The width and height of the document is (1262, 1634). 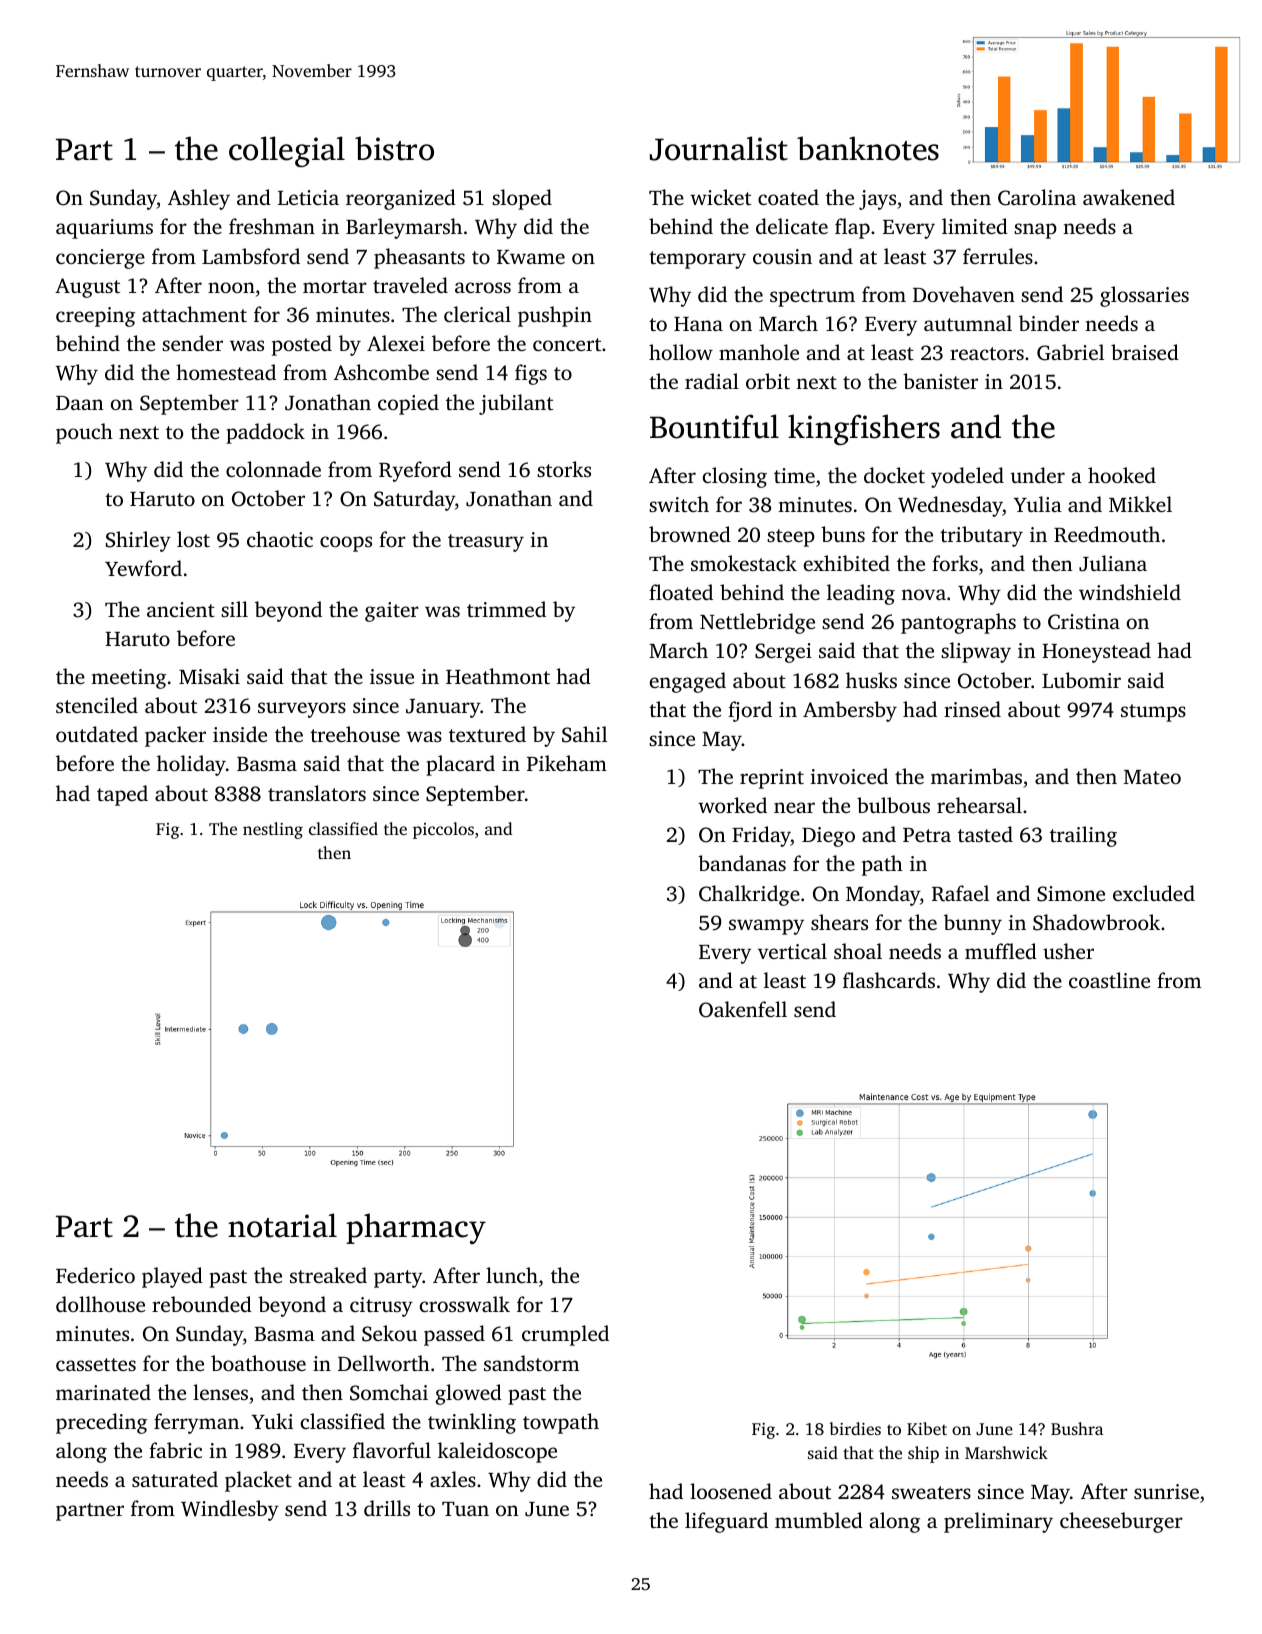 I want to click on Journalist, so click(x=719, y=148).
